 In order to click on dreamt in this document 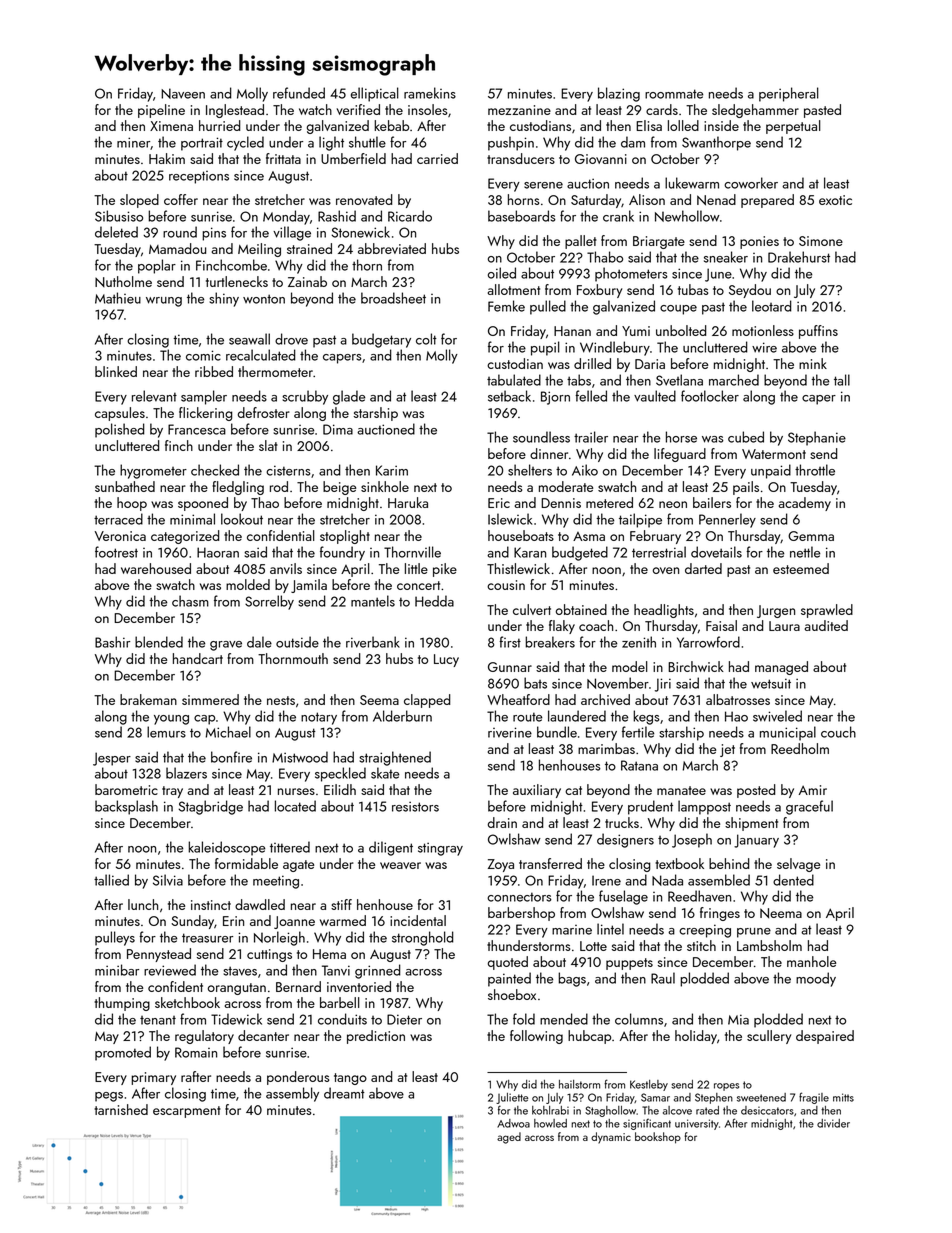, I will do `click(344, 1093)`.
